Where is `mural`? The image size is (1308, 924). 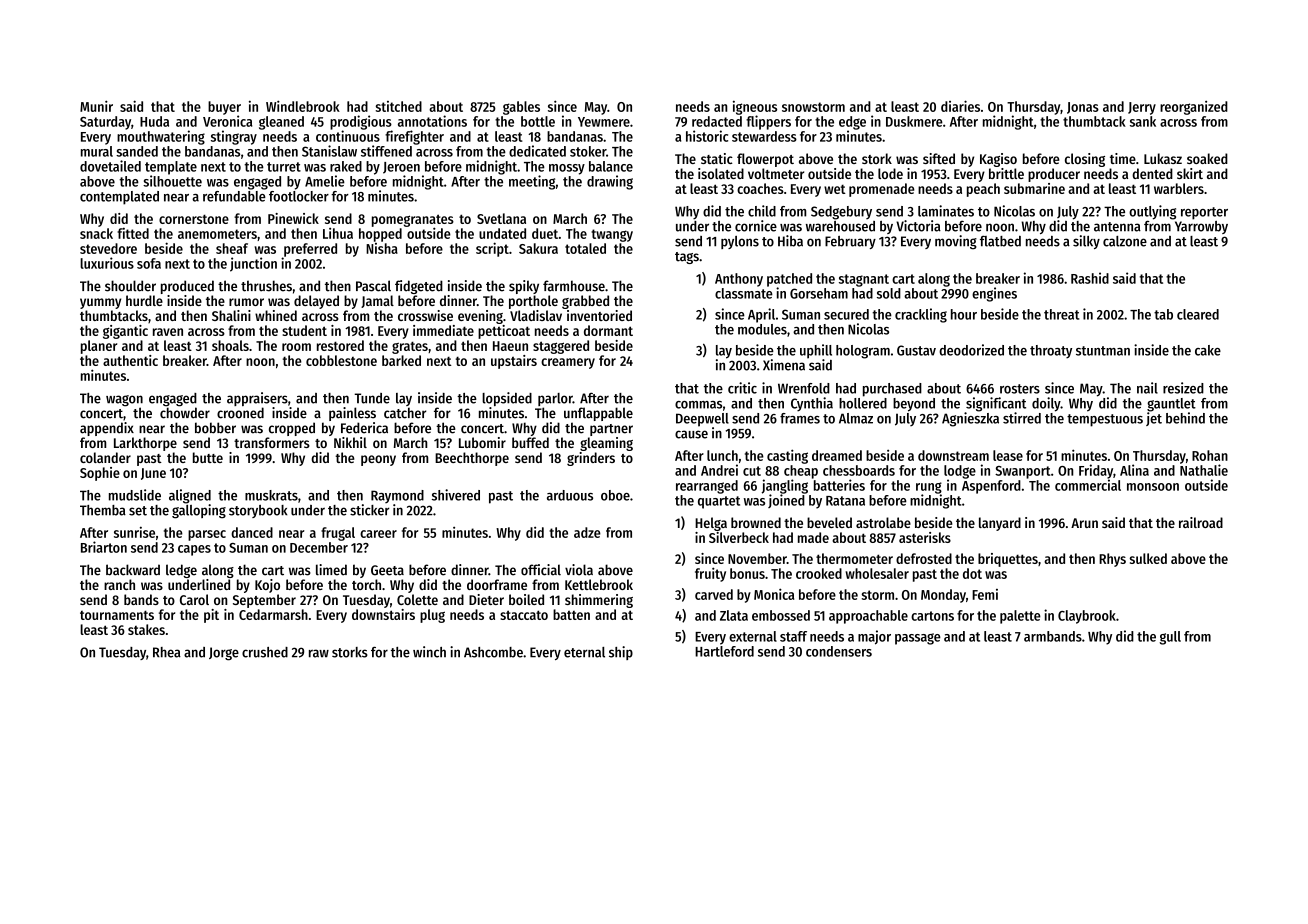 mural is located at coordinates (97, 151).
